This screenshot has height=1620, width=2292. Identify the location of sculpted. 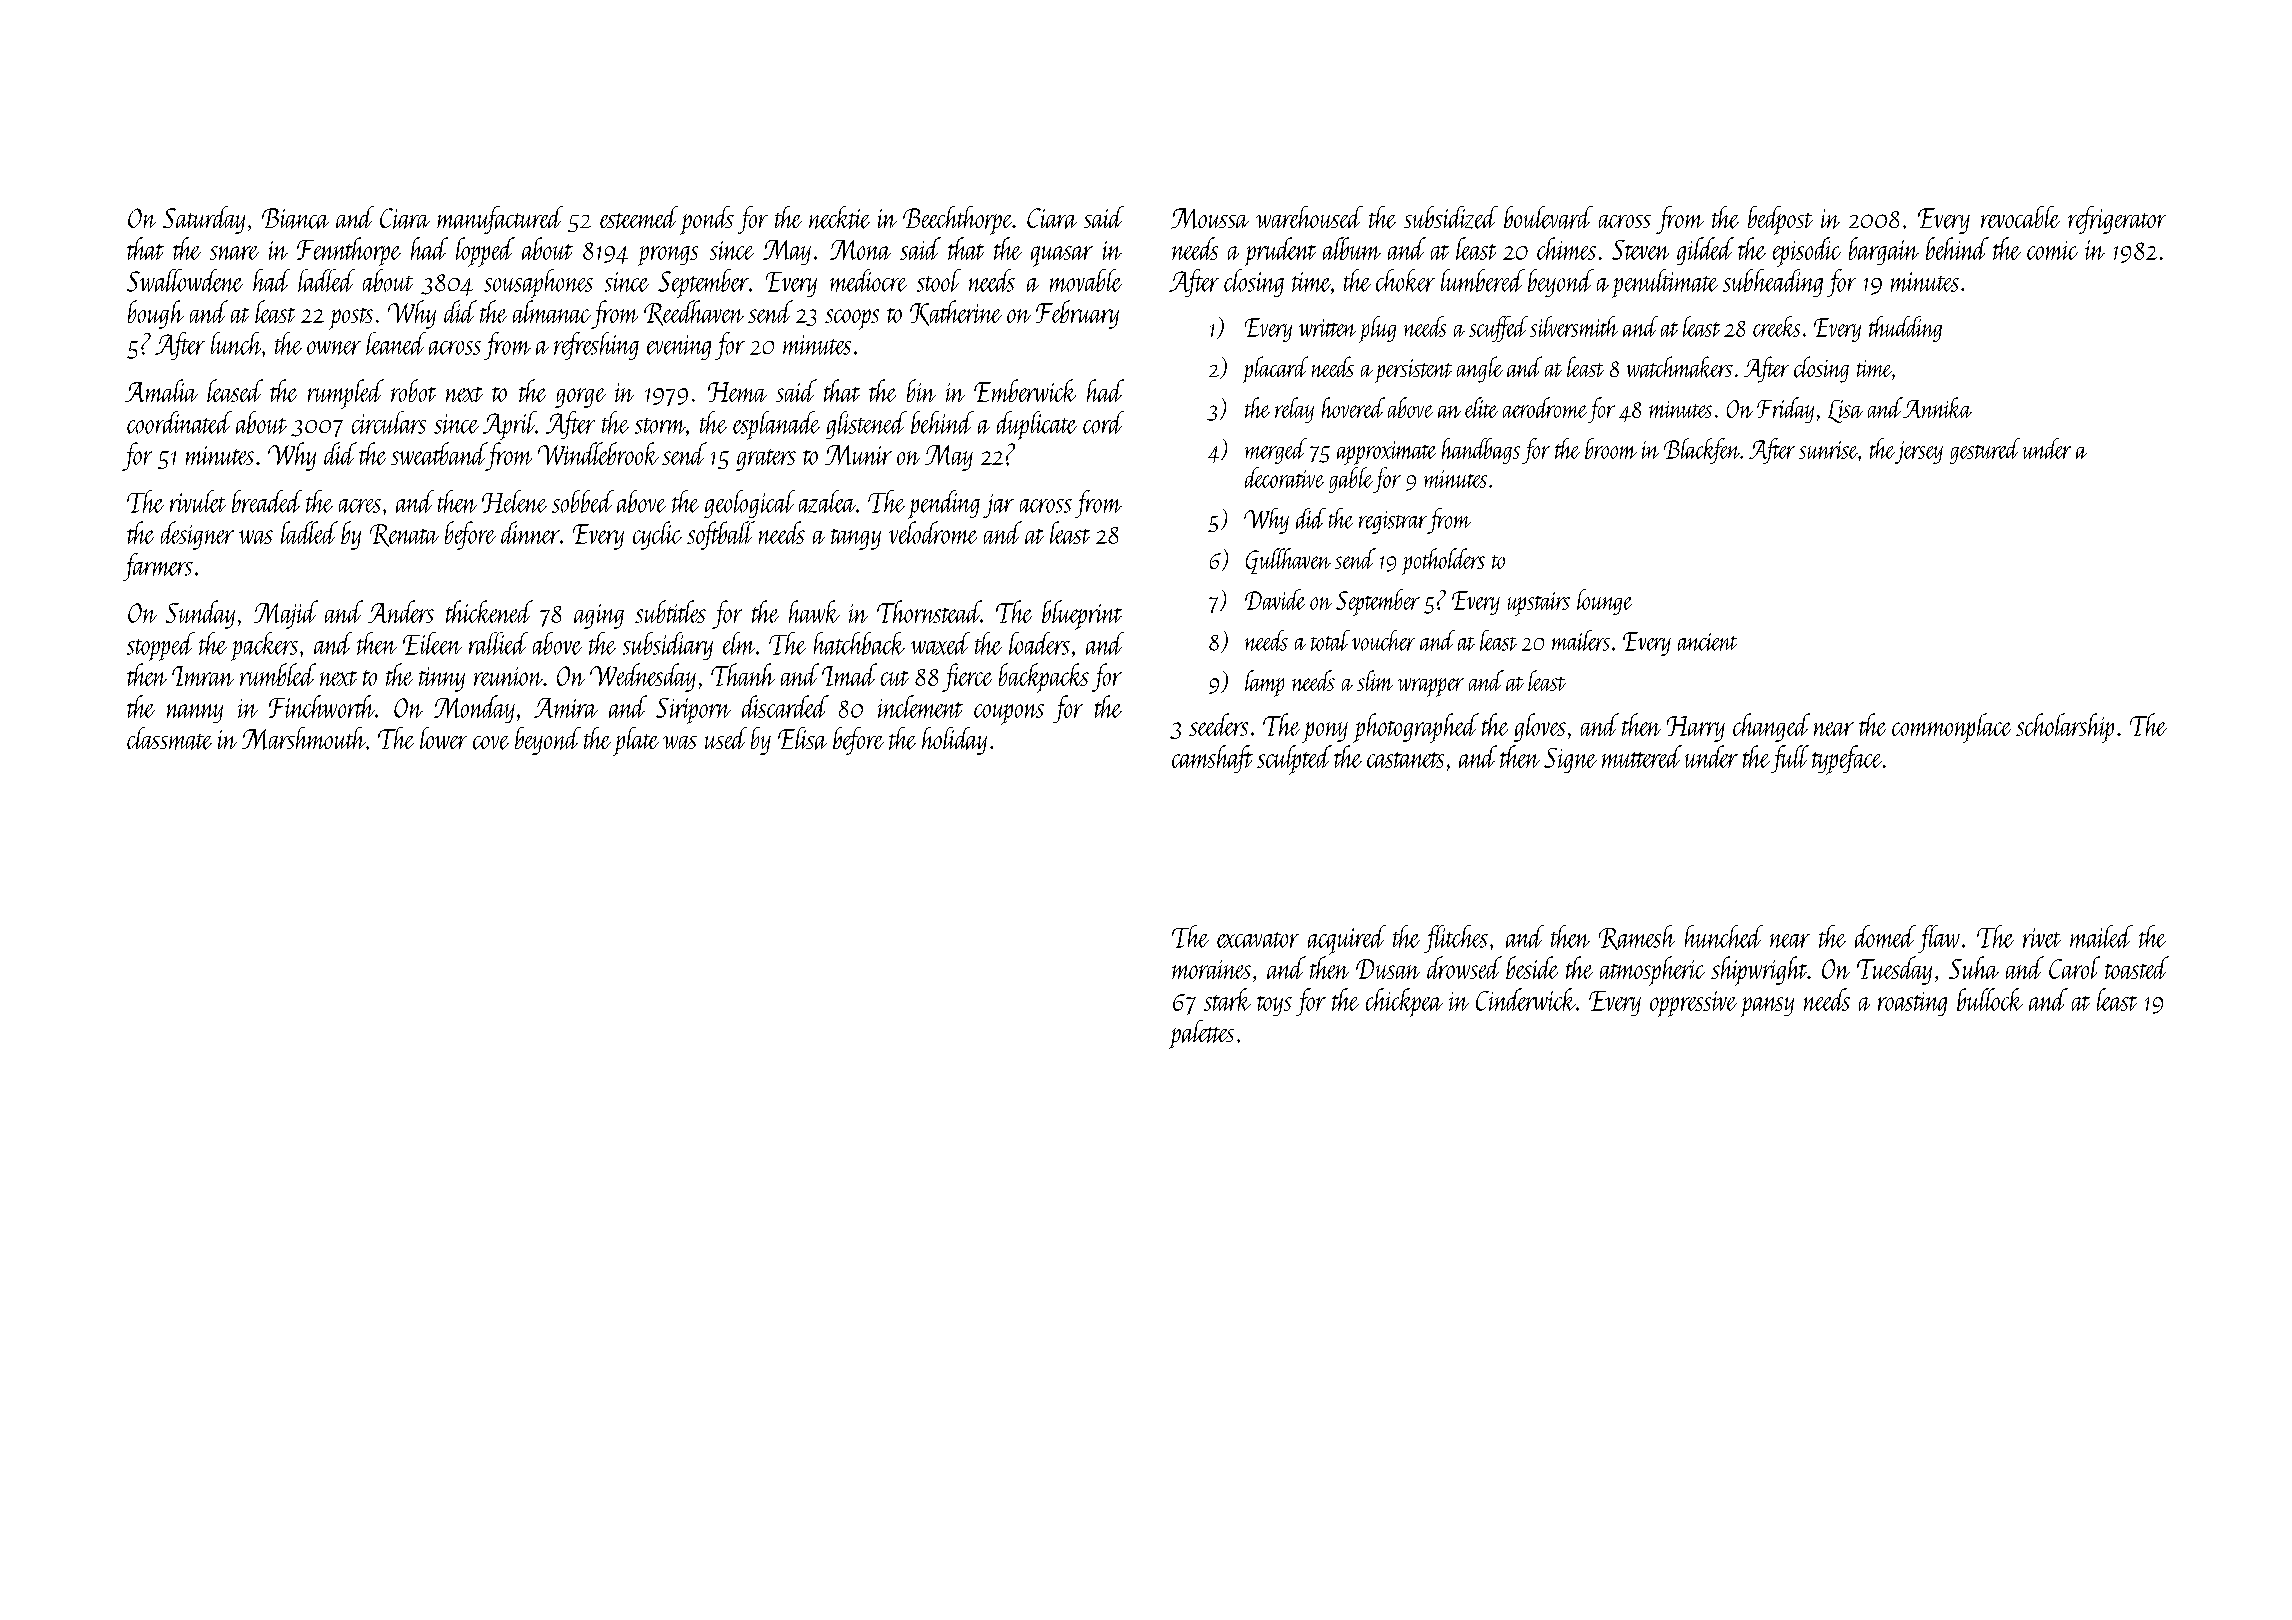
(1294, 760).
